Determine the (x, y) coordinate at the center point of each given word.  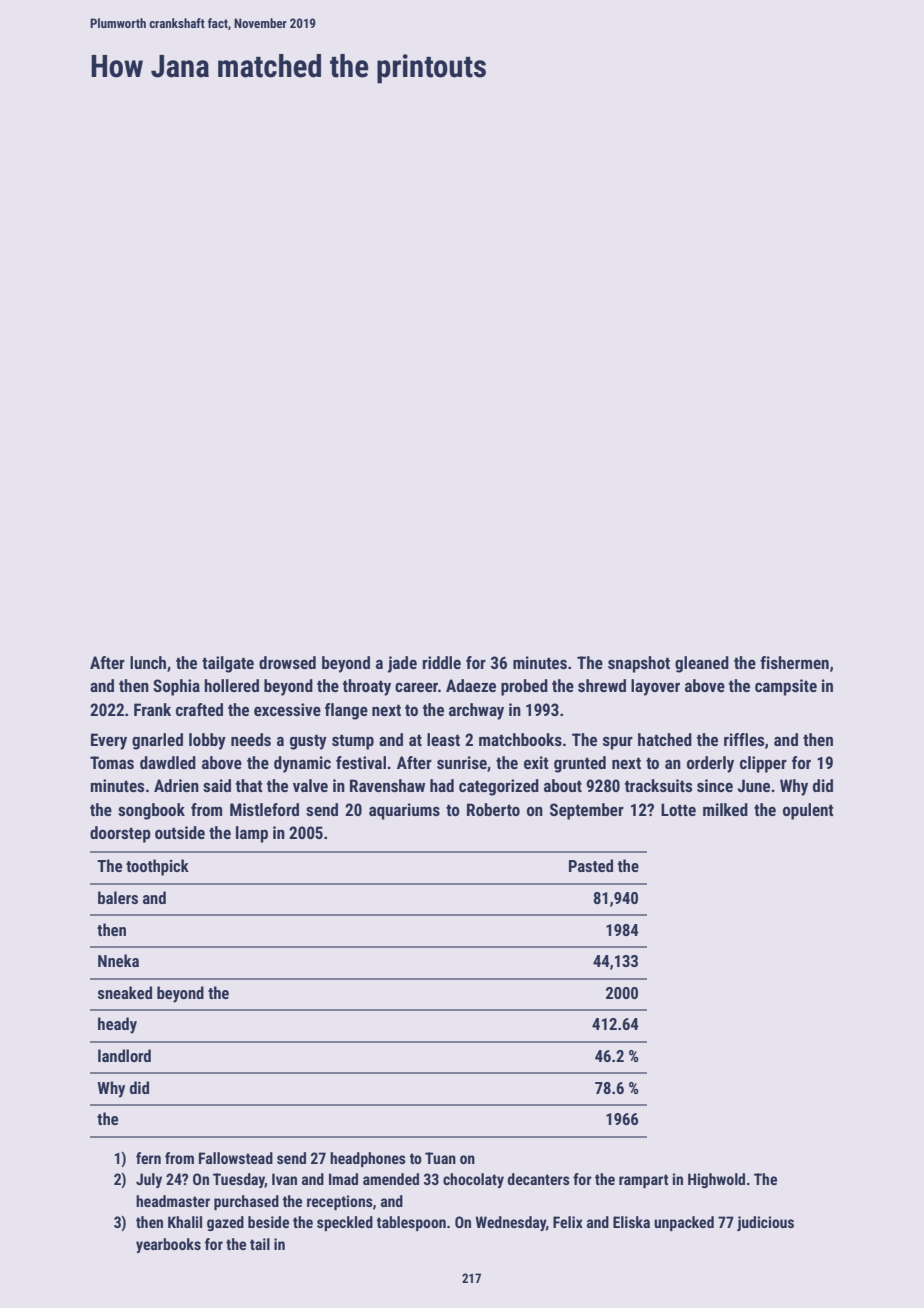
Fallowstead (236, 1158)
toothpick (157, 867)
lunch (148, 662)
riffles (744, 739)
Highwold (716, 1180)
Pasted (591, 865)
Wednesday (510, 1223)
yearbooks (168, 1245)
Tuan (440, 1158)
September (587, 811)
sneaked (125, 992)
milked (725, 809)
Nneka (118, 960)
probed (524, 687)
